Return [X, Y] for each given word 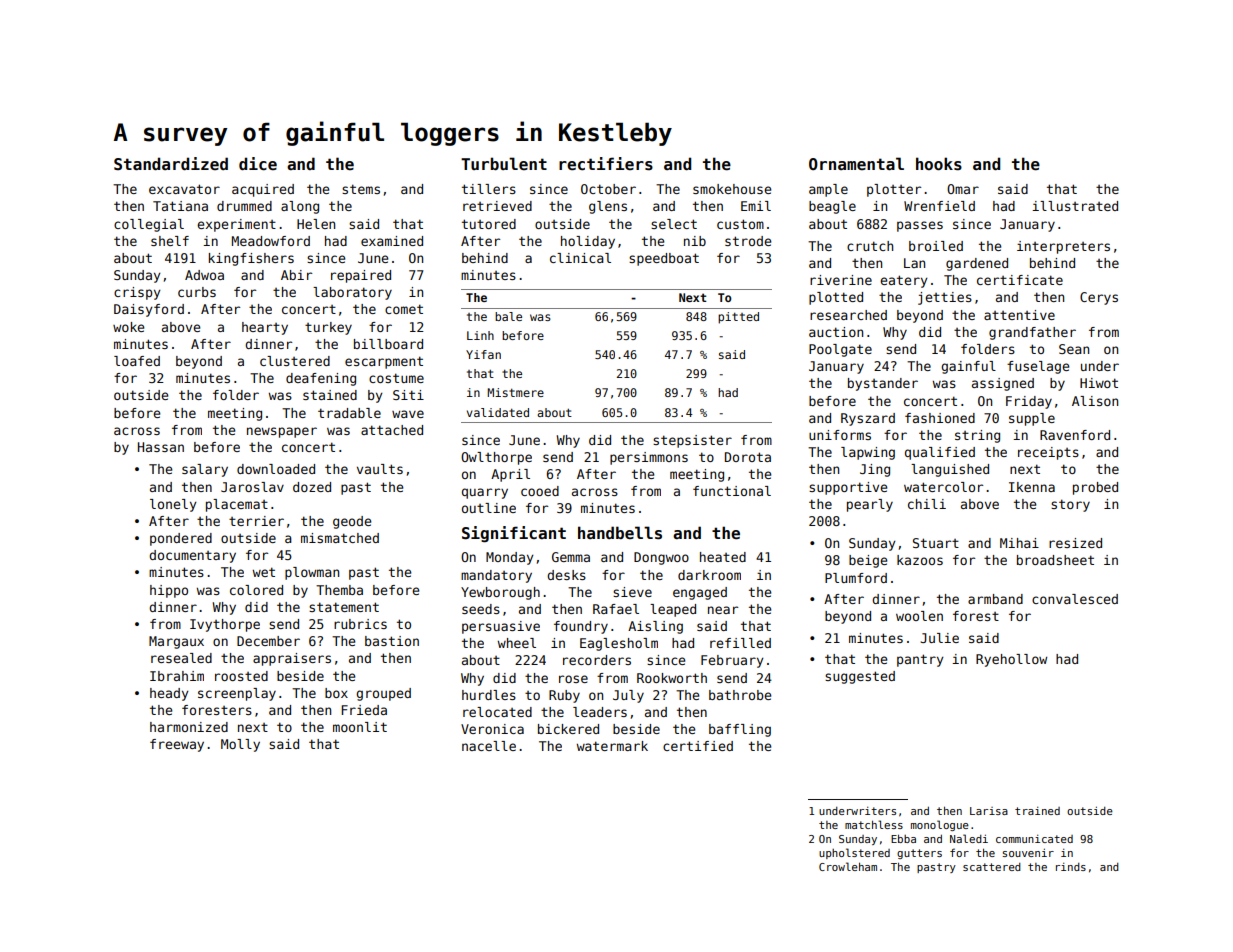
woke [128, 327]
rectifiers [606, 164]
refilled [740, 643]
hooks [939, 164]
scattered [992, 867]
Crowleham [848, 866]
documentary [192, 556]
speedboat [664, 259]
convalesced [1075, 599]
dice [258, 164]
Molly [240, 745]
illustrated [1075, 206]
